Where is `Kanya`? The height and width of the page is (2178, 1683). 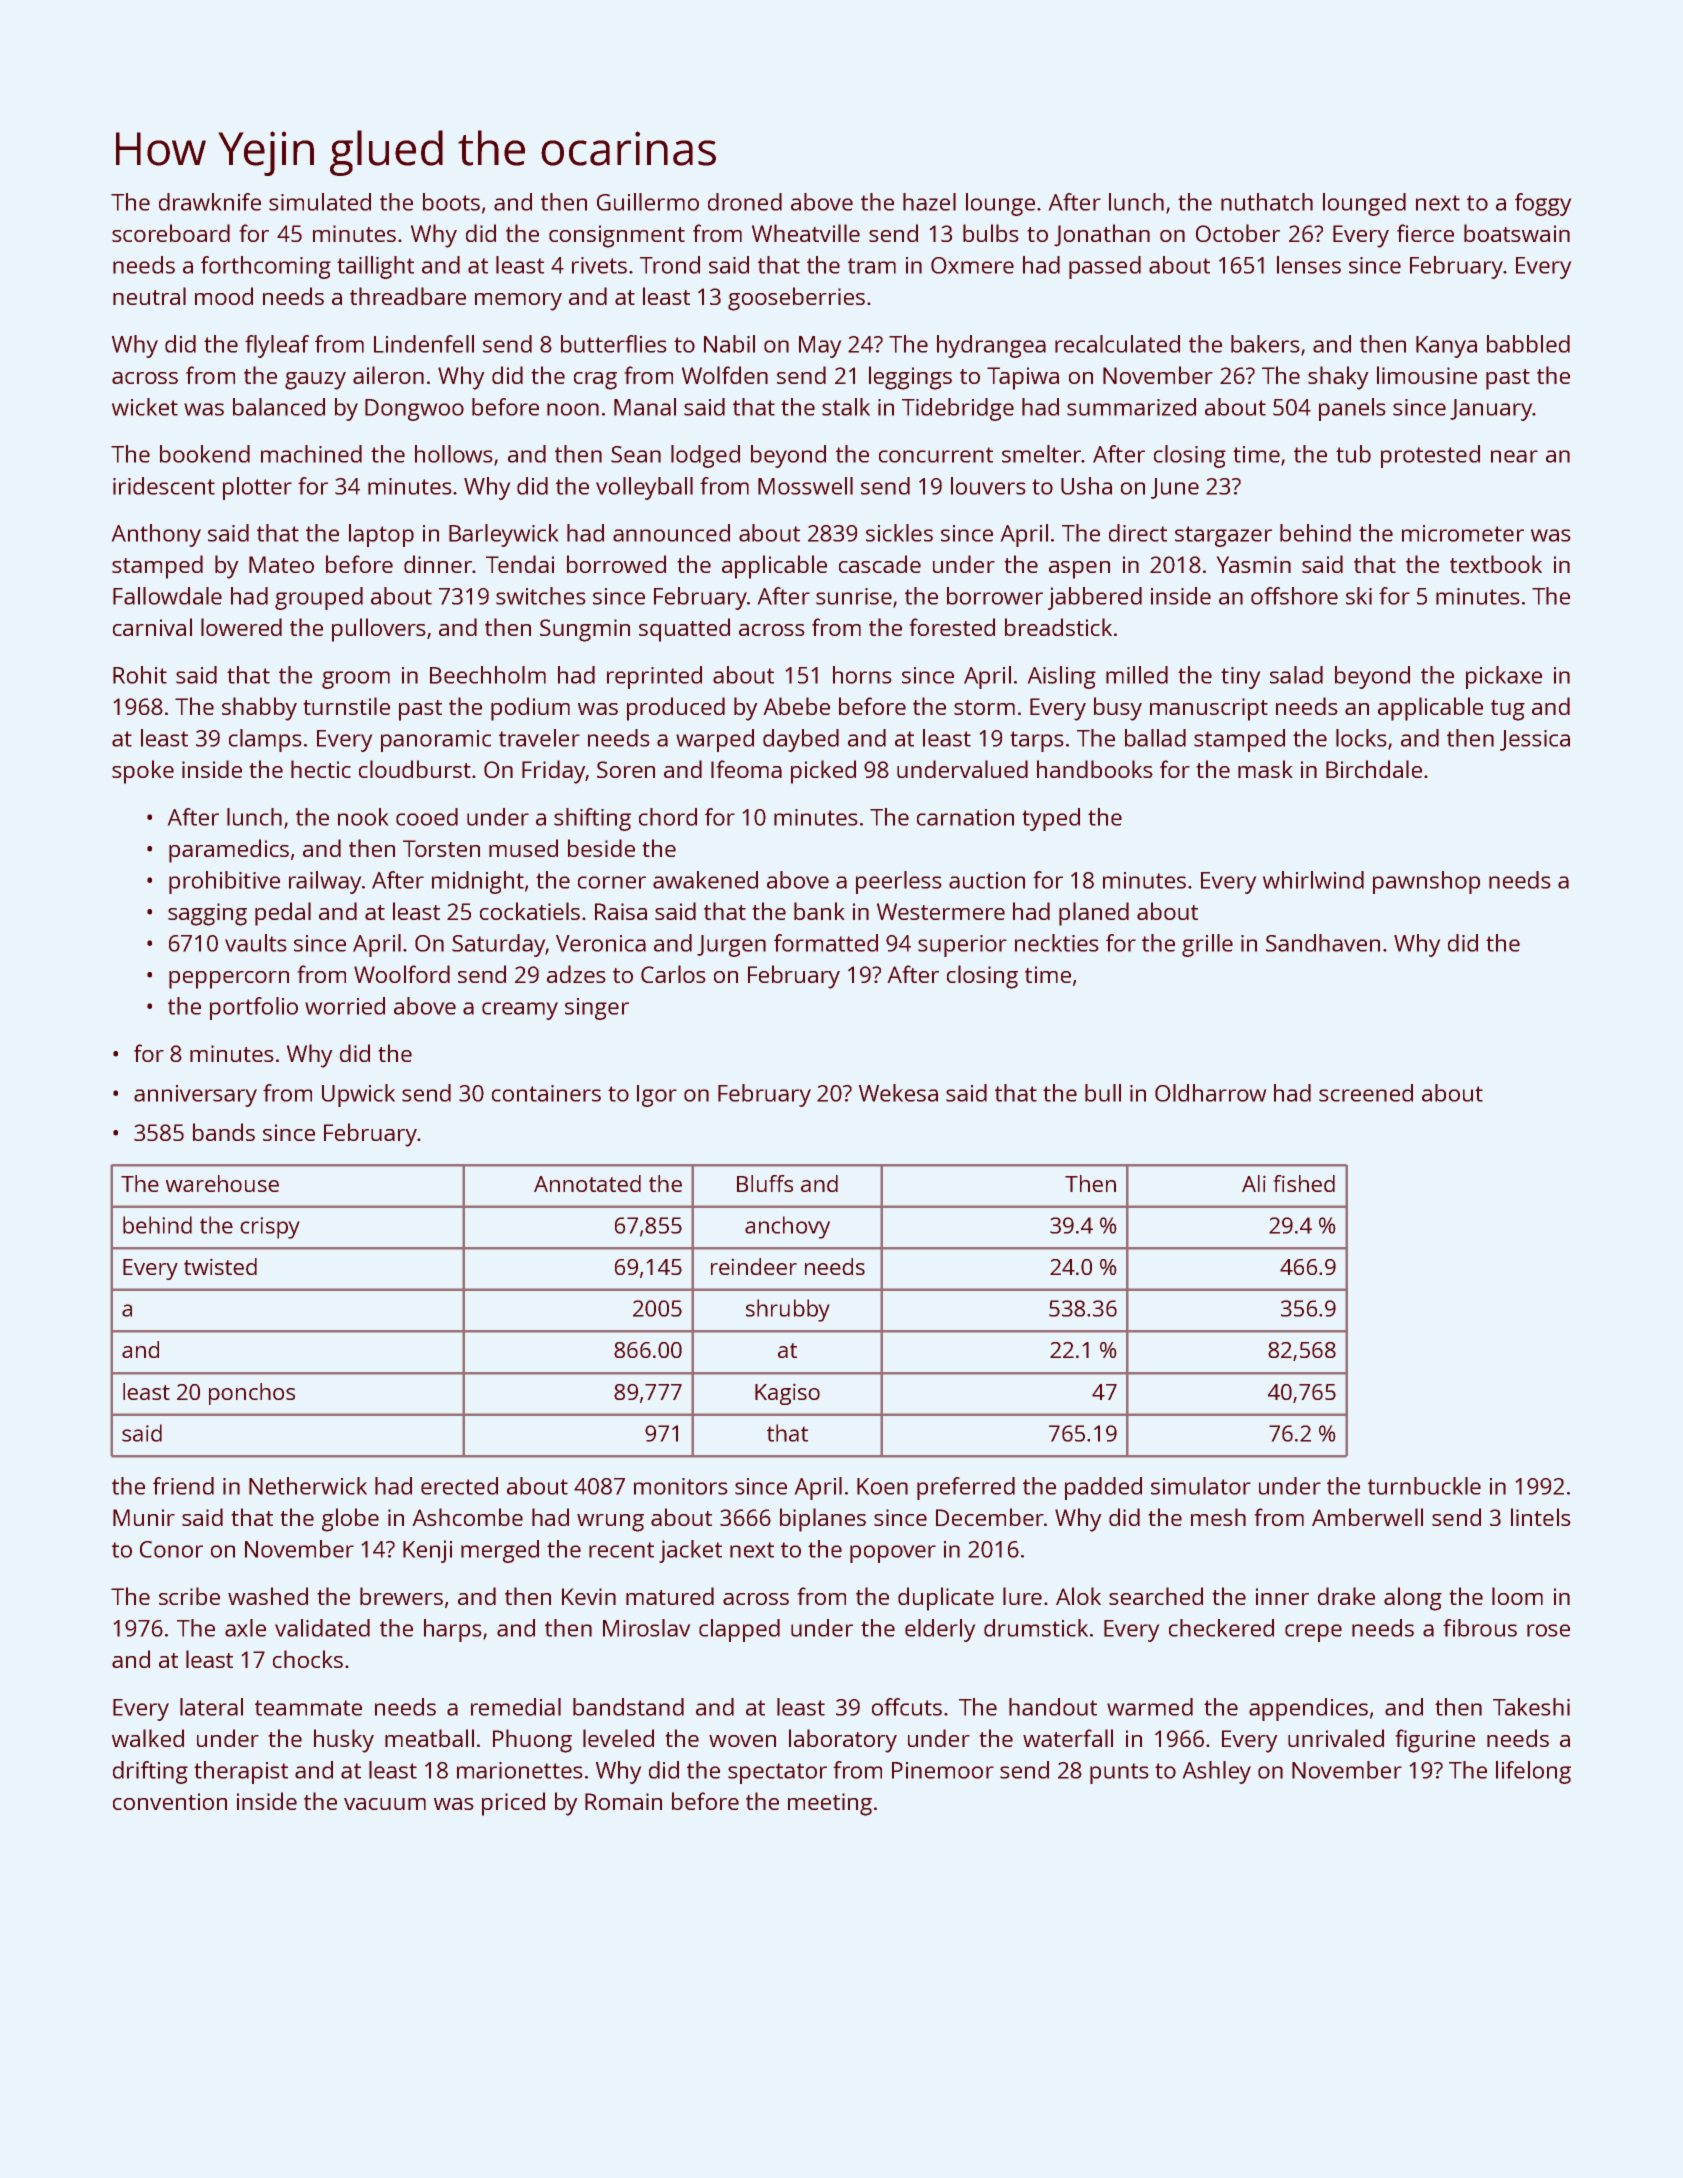
Kanya is located at coordinates (1446, 347).
